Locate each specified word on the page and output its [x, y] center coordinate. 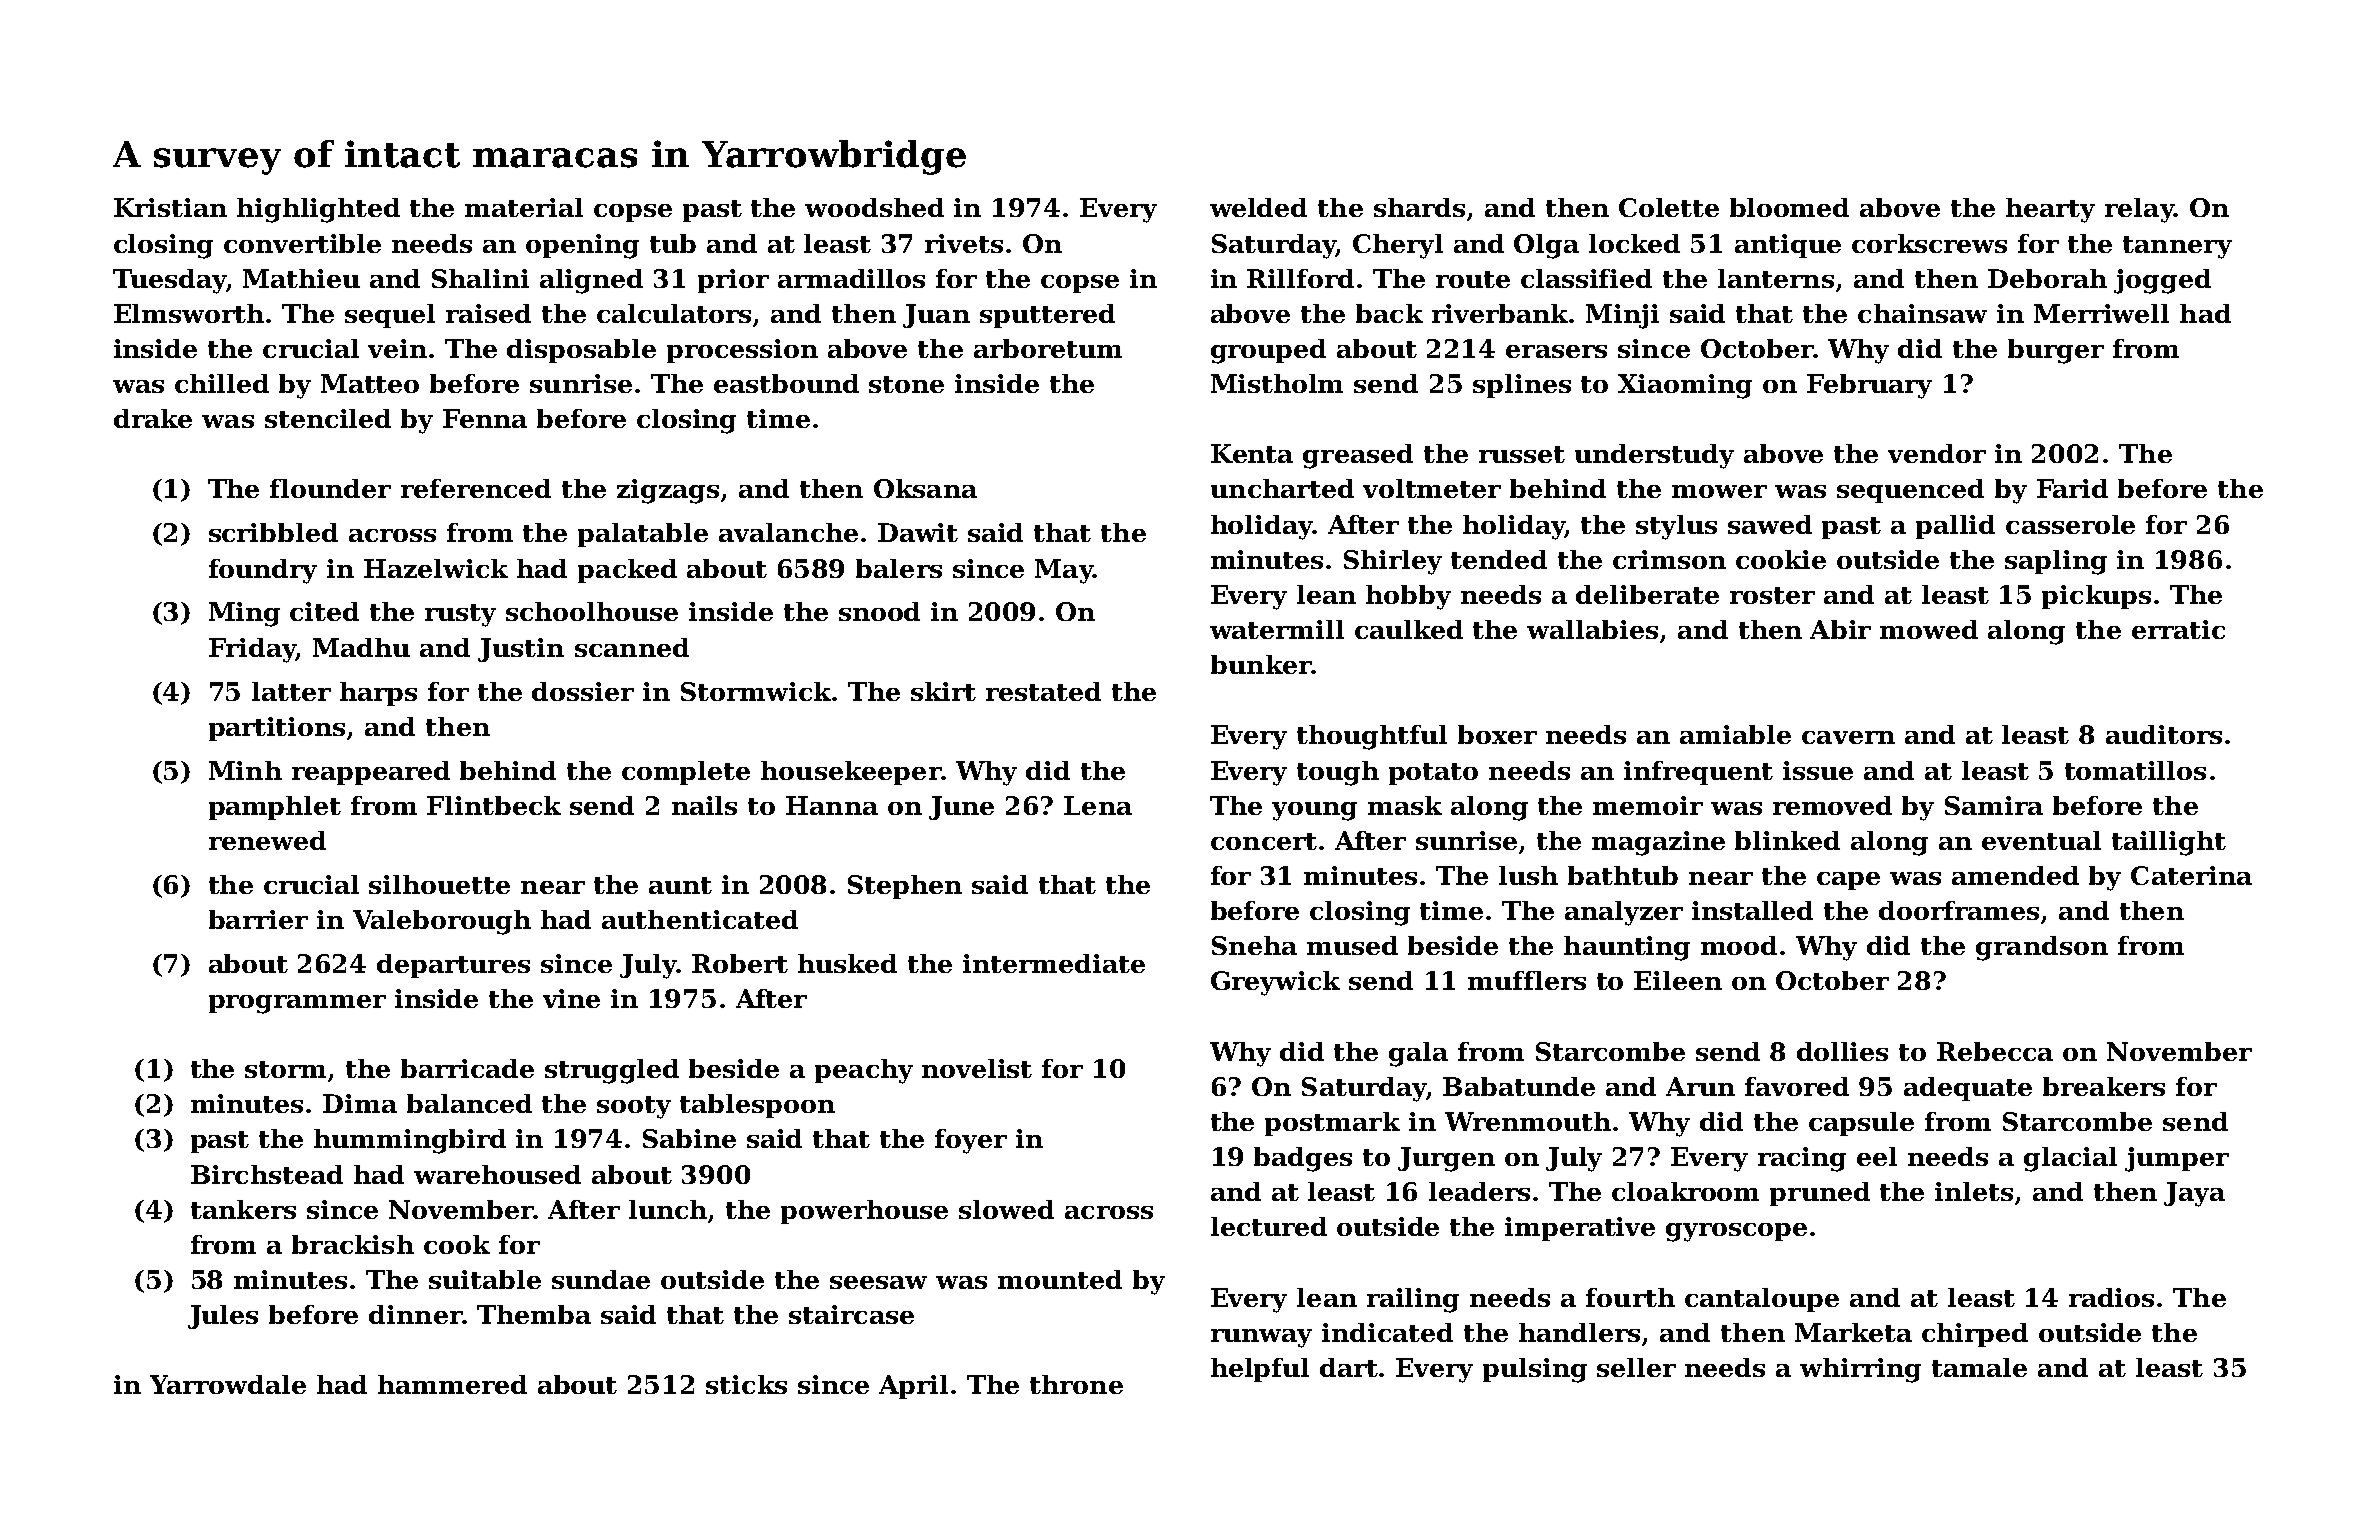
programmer [297, 1004]
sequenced [1910, 491]
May [1064, 571]
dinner [415, 1314]
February [1869, 386]
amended [2015, 875]
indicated [1387, 1332]
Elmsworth [189, 313]
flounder [330, 488]
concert [1264, 841]
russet [1522, 454]
